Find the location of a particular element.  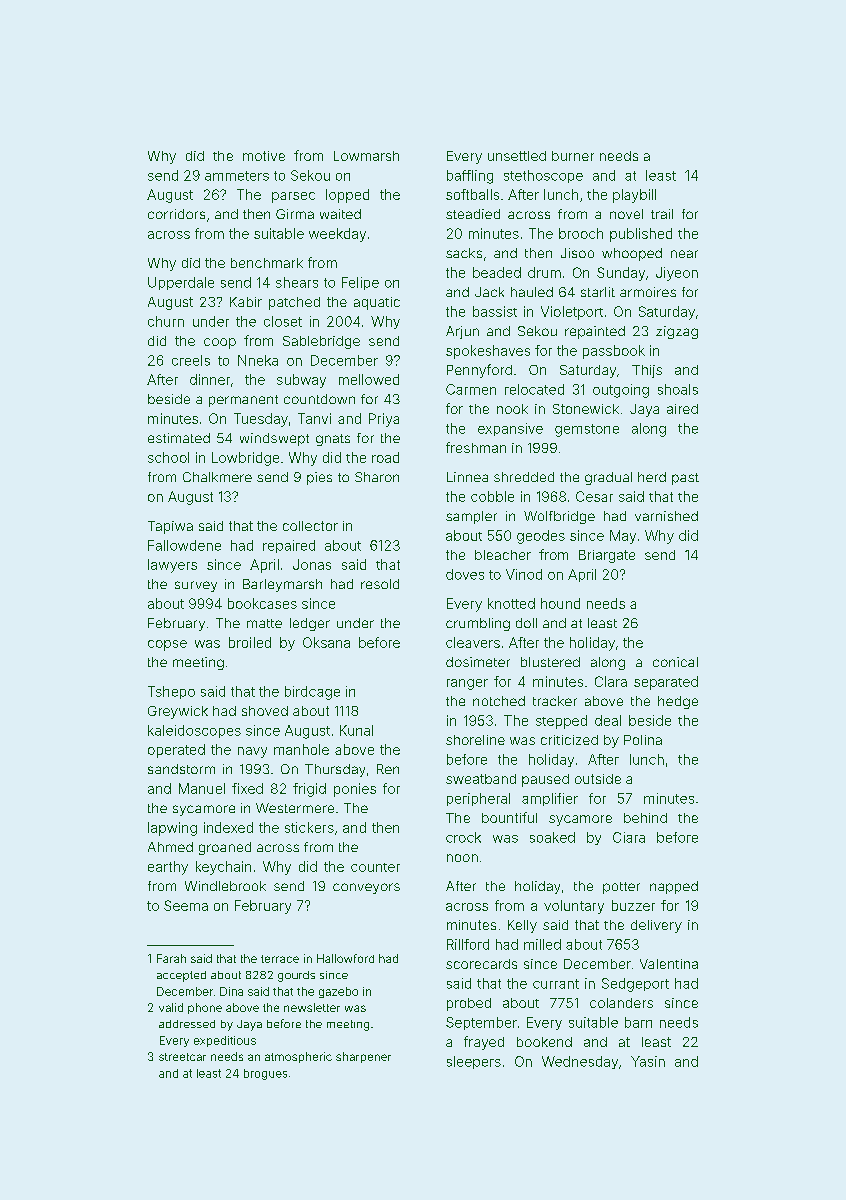

Fallowdene is located at coordinates (184, 545).
